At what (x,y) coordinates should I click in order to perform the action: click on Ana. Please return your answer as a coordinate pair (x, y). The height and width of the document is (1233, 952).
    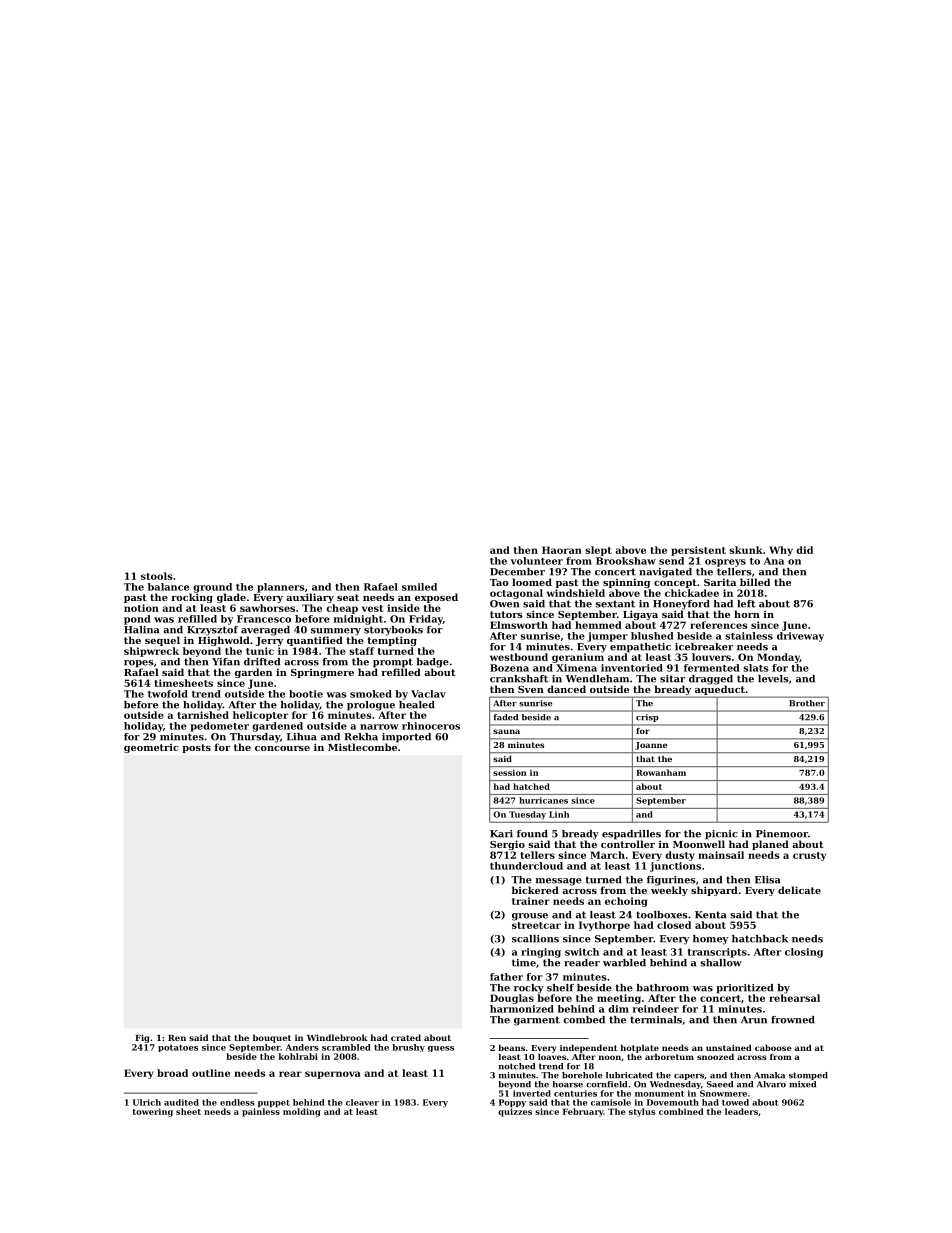
    Looking at the image, I should click on (774, 561).
